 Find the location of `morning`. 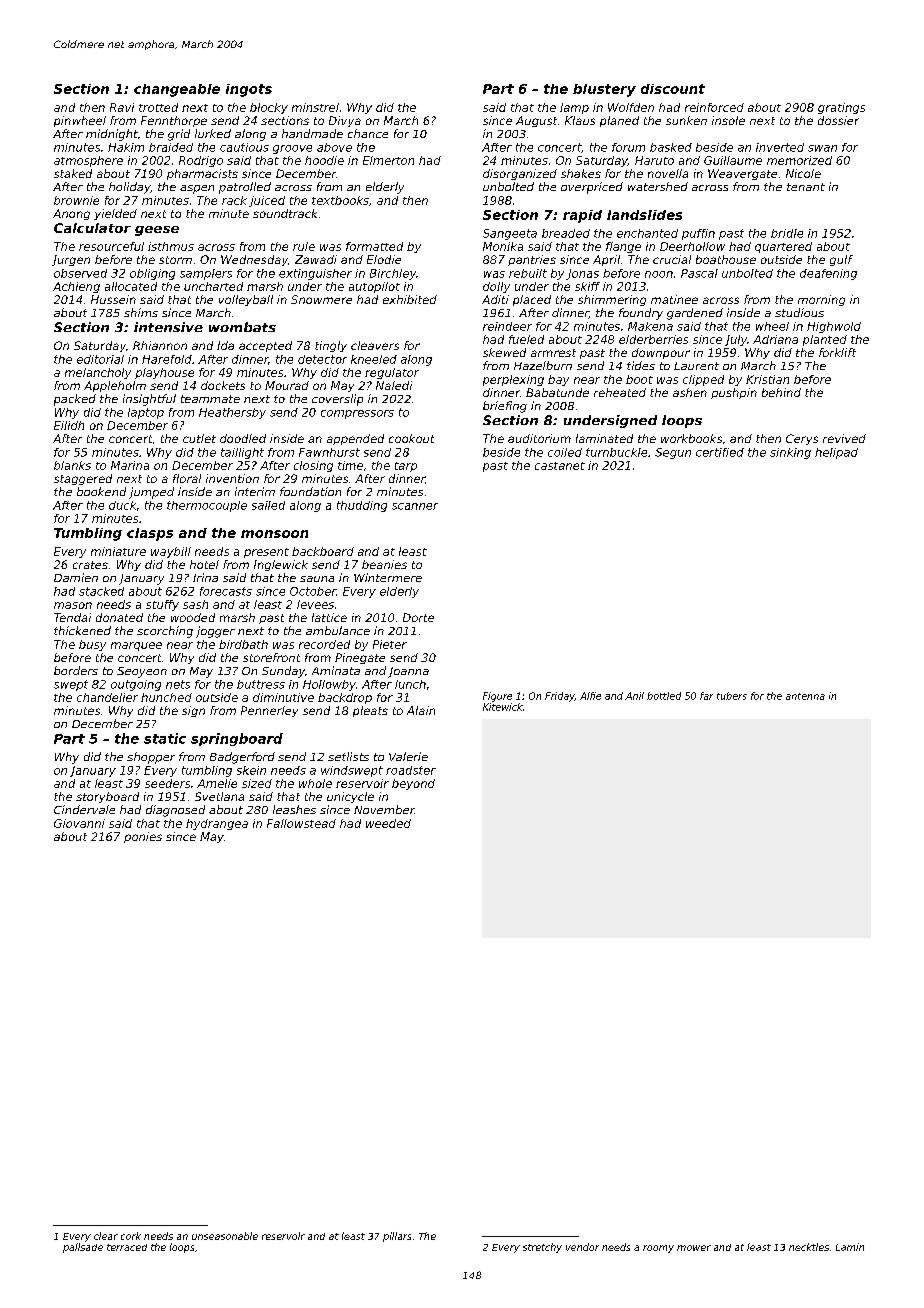

morning is located at coordinates (821, 300).
